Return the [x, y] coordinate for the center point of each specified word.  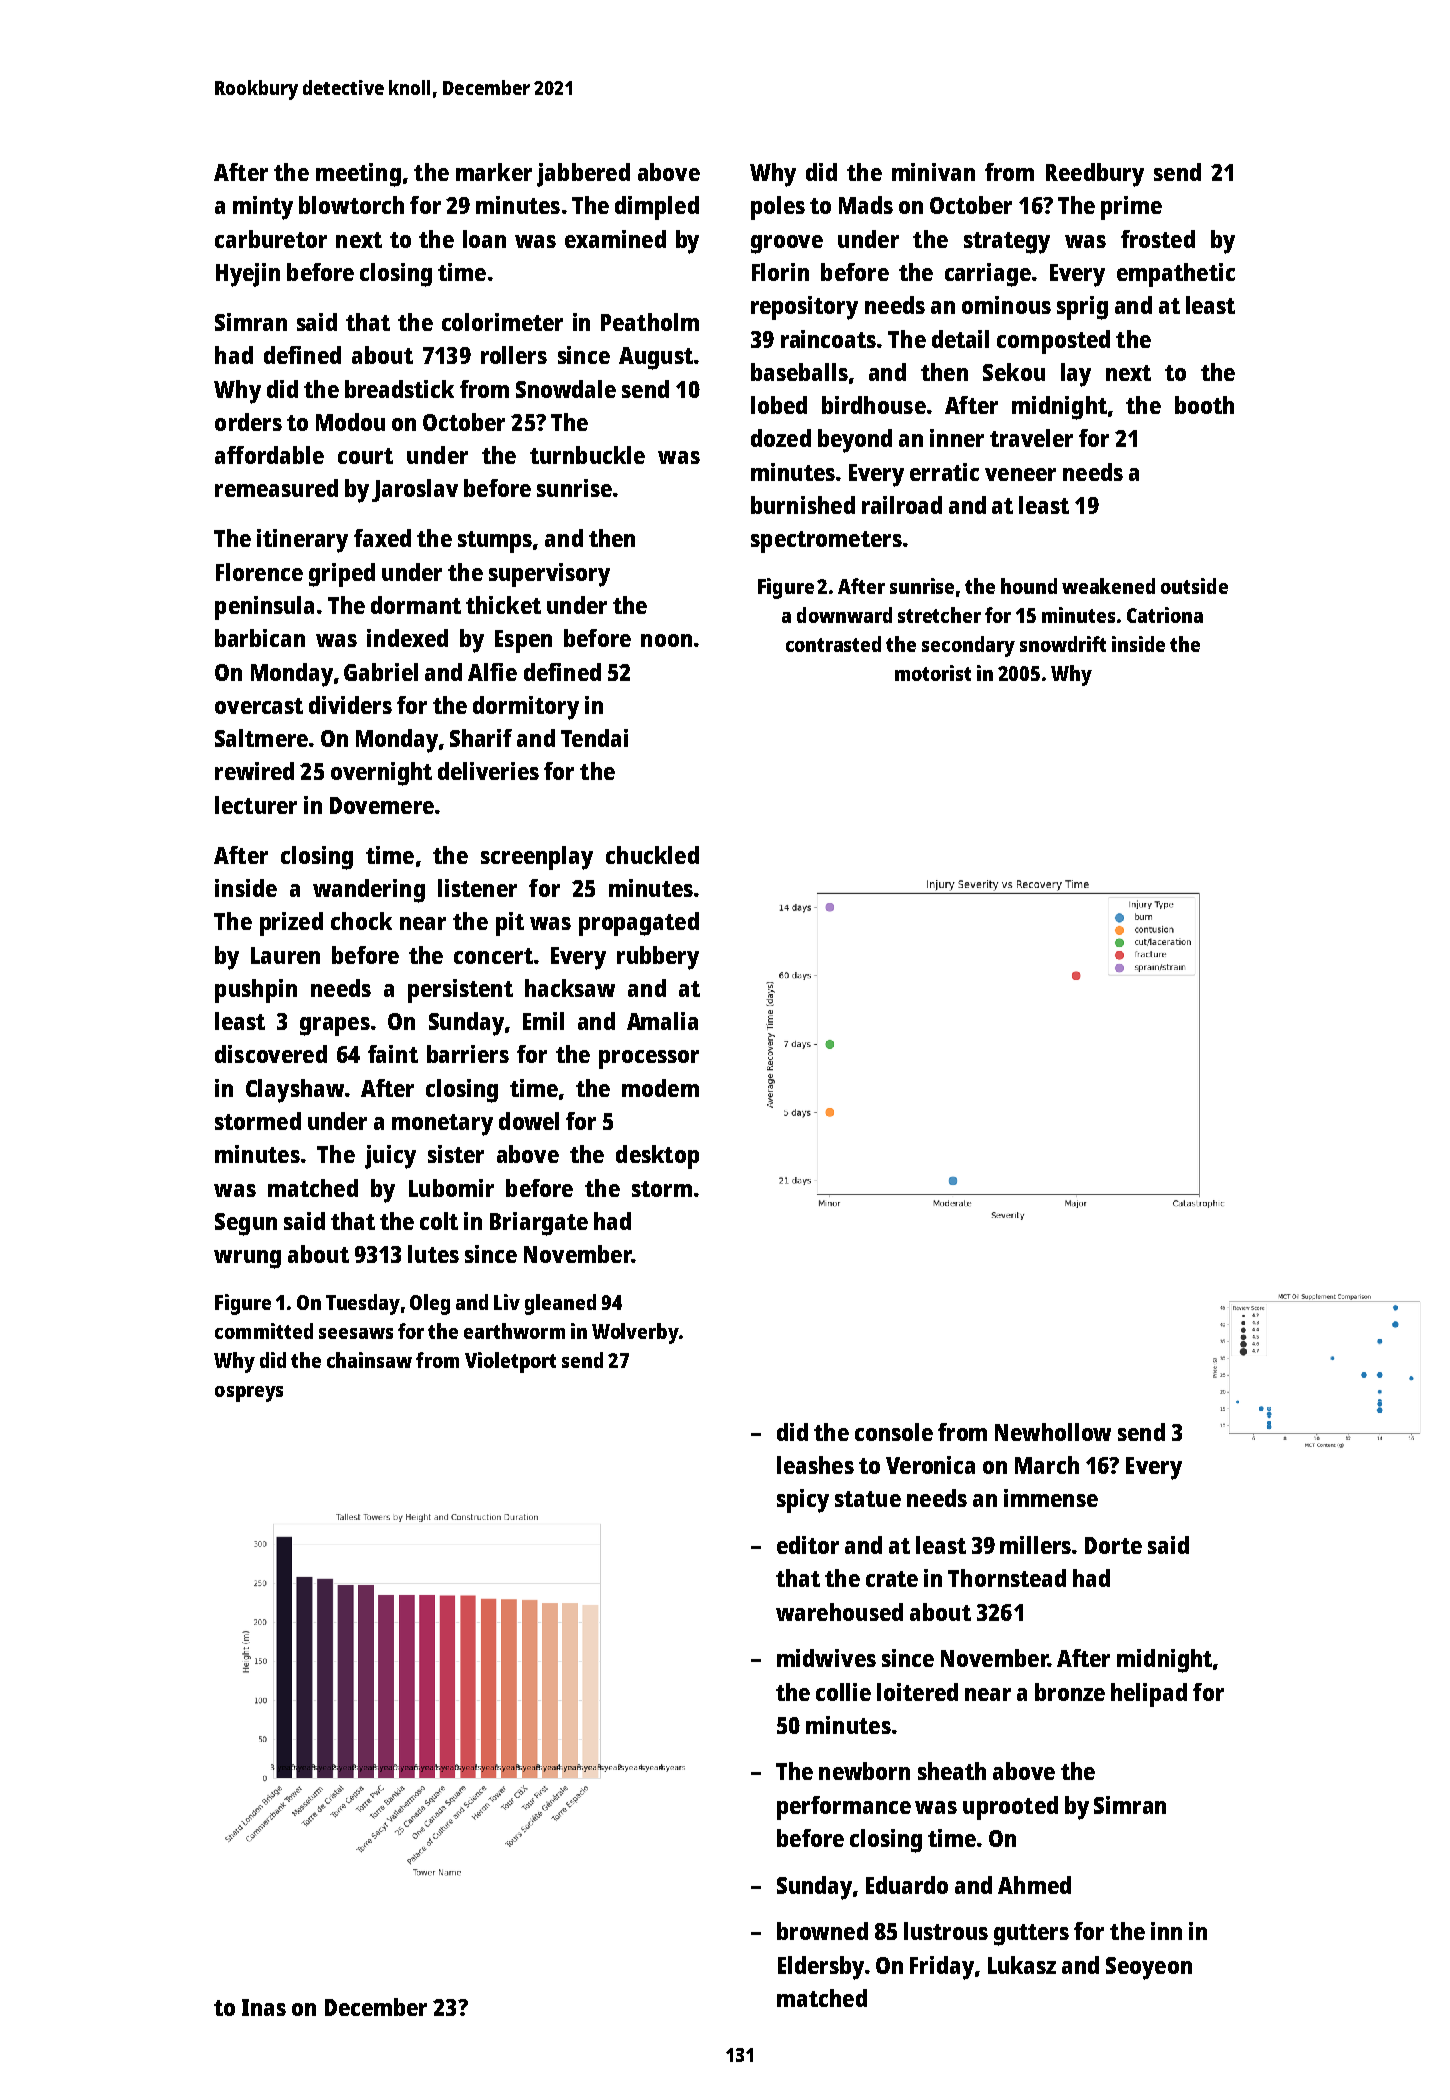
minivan [933, 172]
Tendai [594, 738]
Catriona [1165, 615]
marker [494, 172]
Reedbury [1095, 175]
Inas [264, 2007]
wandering [369, 891]
